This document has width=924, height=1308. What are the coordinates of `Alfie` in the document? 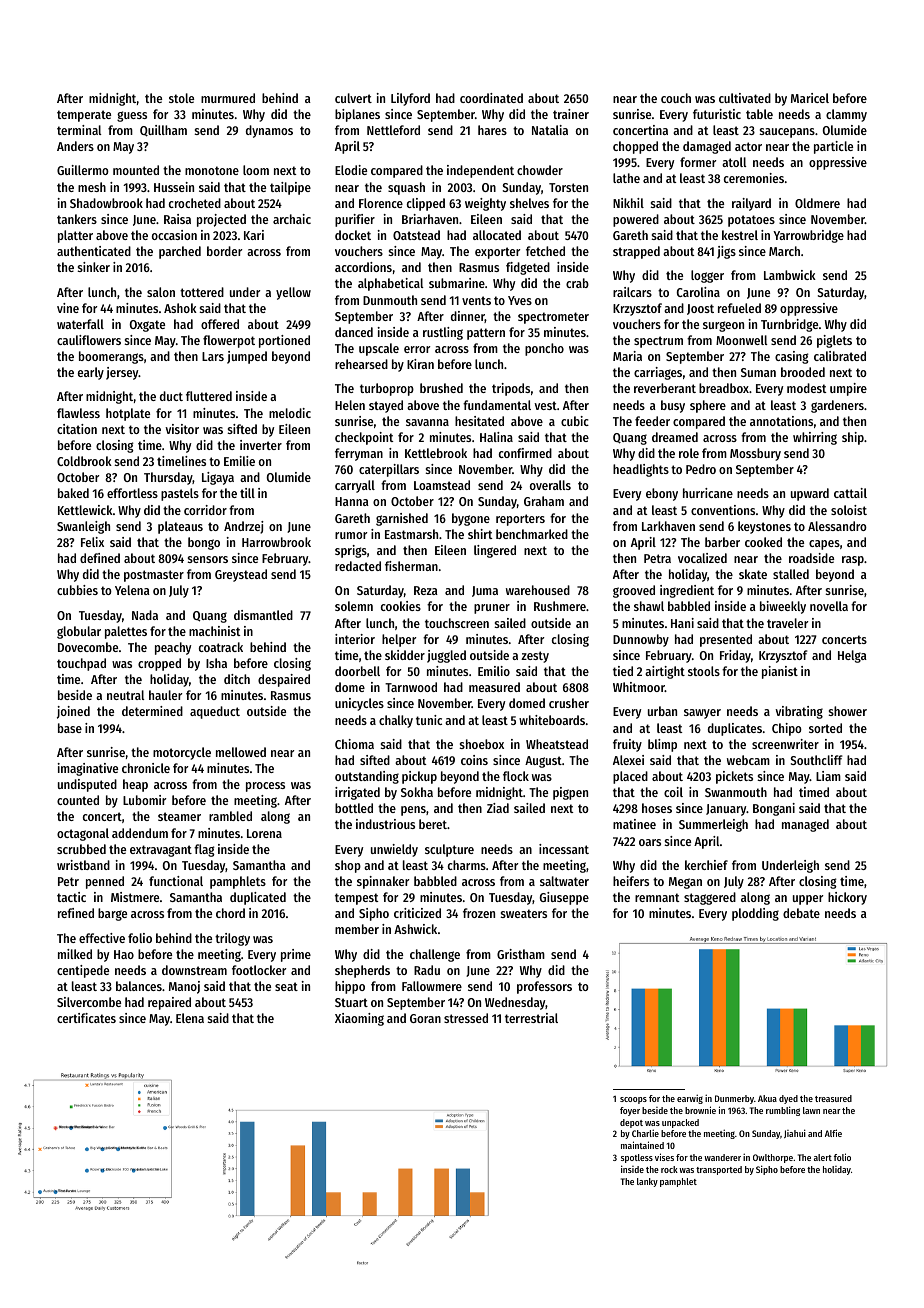 It's located at (833, 1133).
